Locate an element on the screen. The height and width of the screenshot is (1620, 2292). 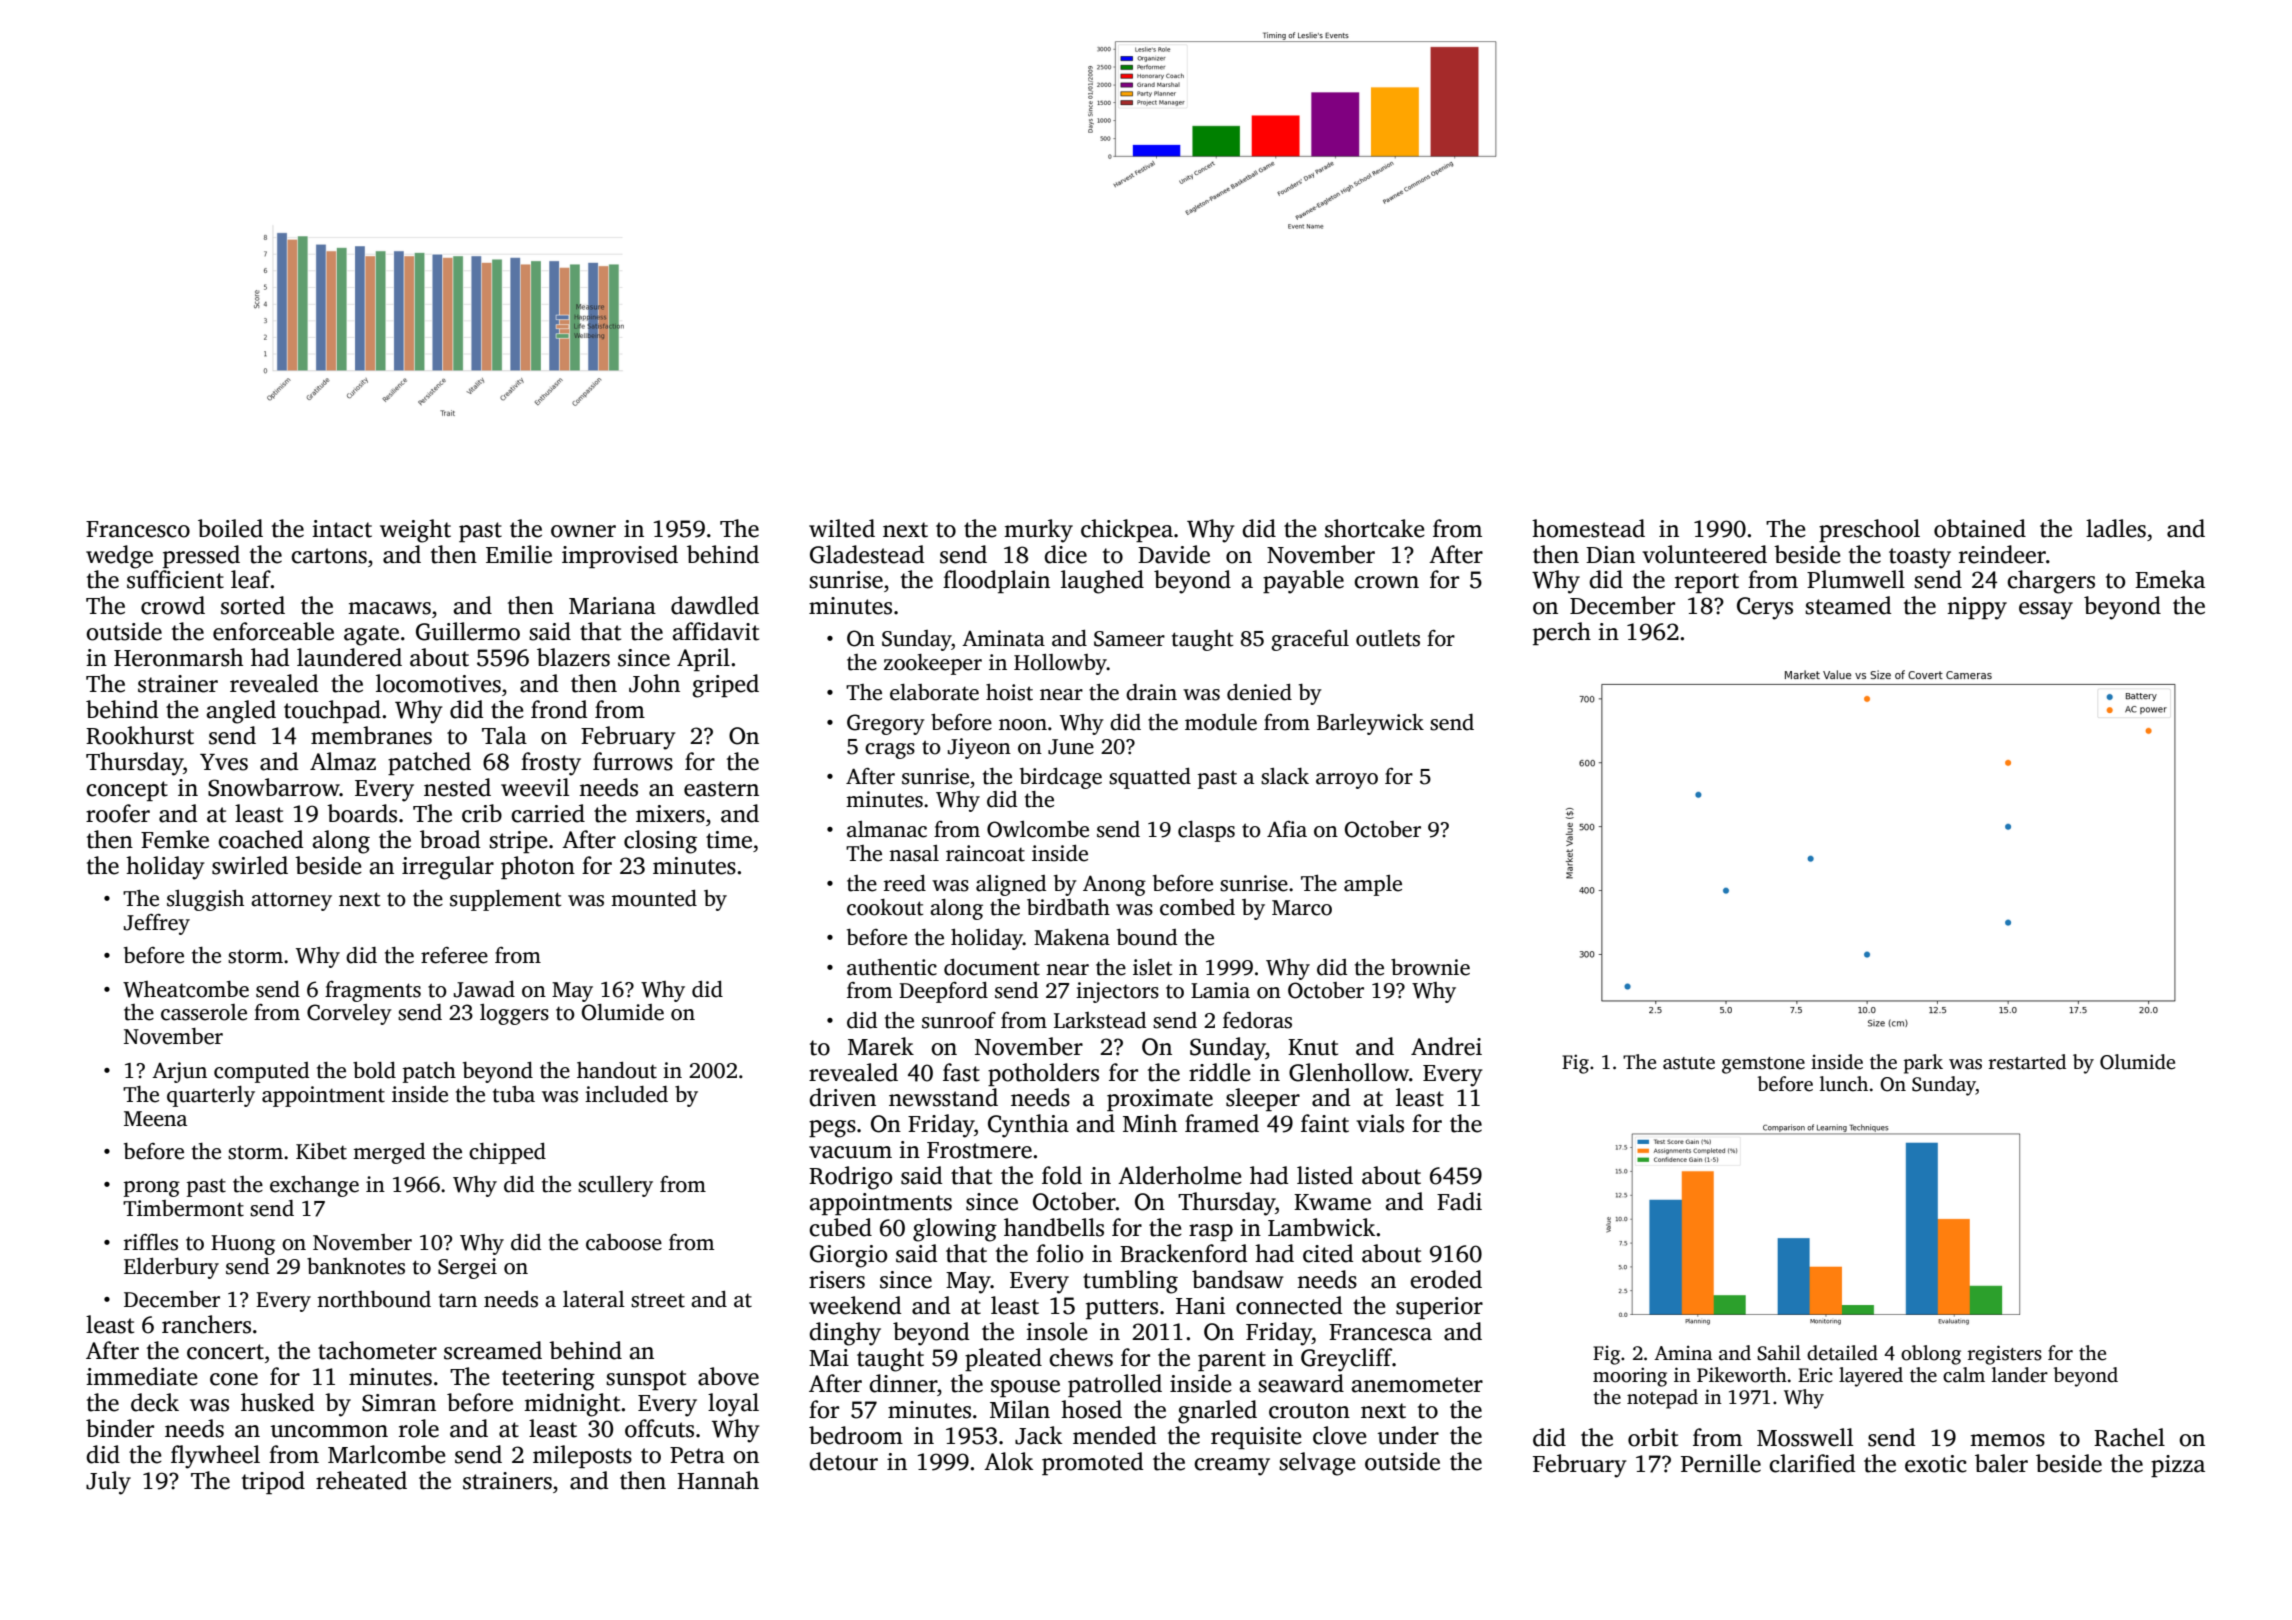
sunroof is located at coordinates (959, 1020).
